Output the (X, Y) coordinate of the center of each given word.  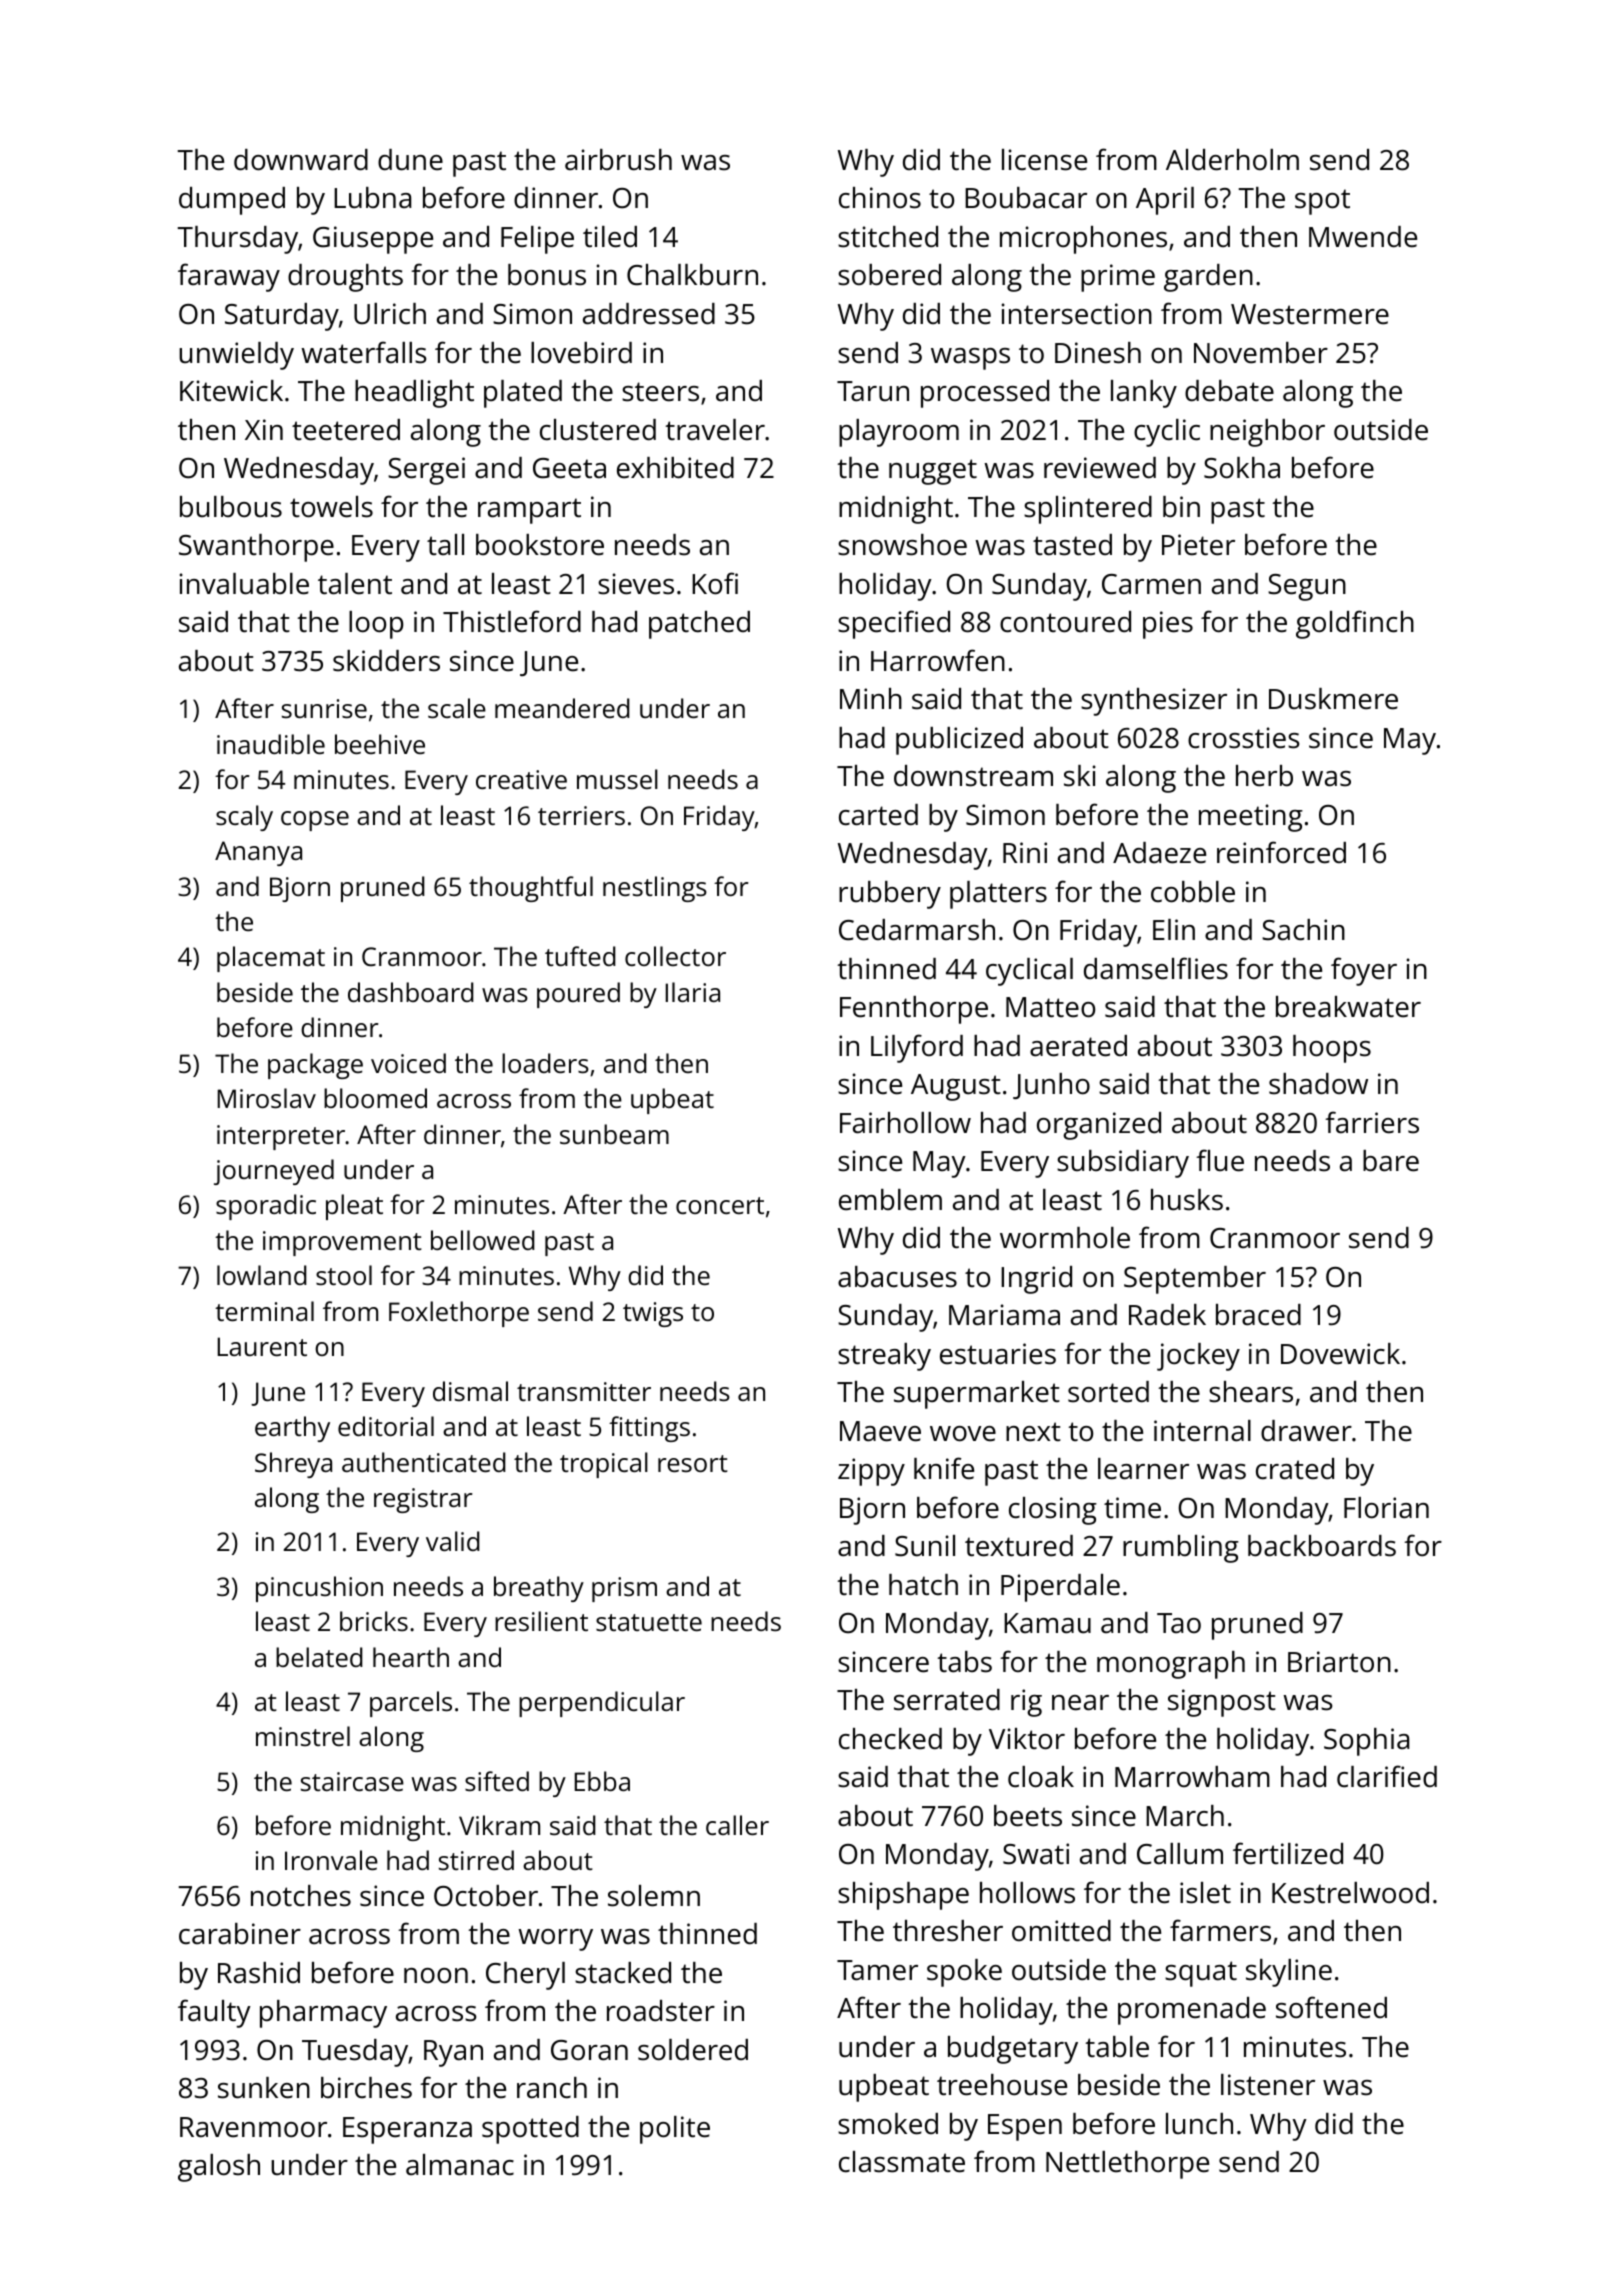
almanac (460, 2165)
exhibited (675, 468)
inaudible (271, 744)
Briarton (1339, 1662)
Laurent (262, 1346)
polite (675, 2130)
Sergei (426, 471)
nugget (933, 472)
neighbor (1267, 433)
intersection (1077, 314)
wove (963, 1434)
